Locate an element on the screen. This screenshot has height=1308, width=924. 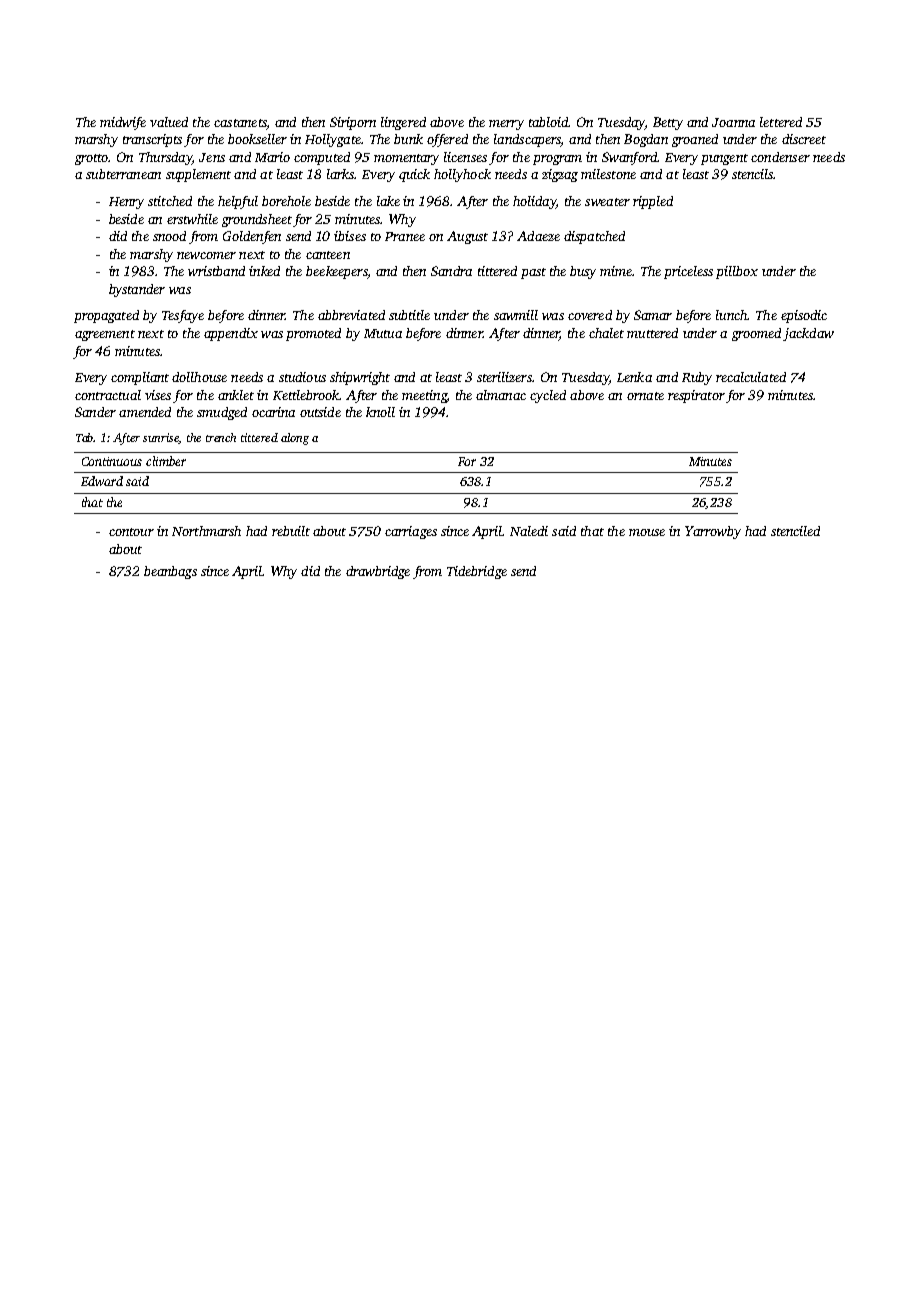
almanac is located at coordinates (501, 395).
